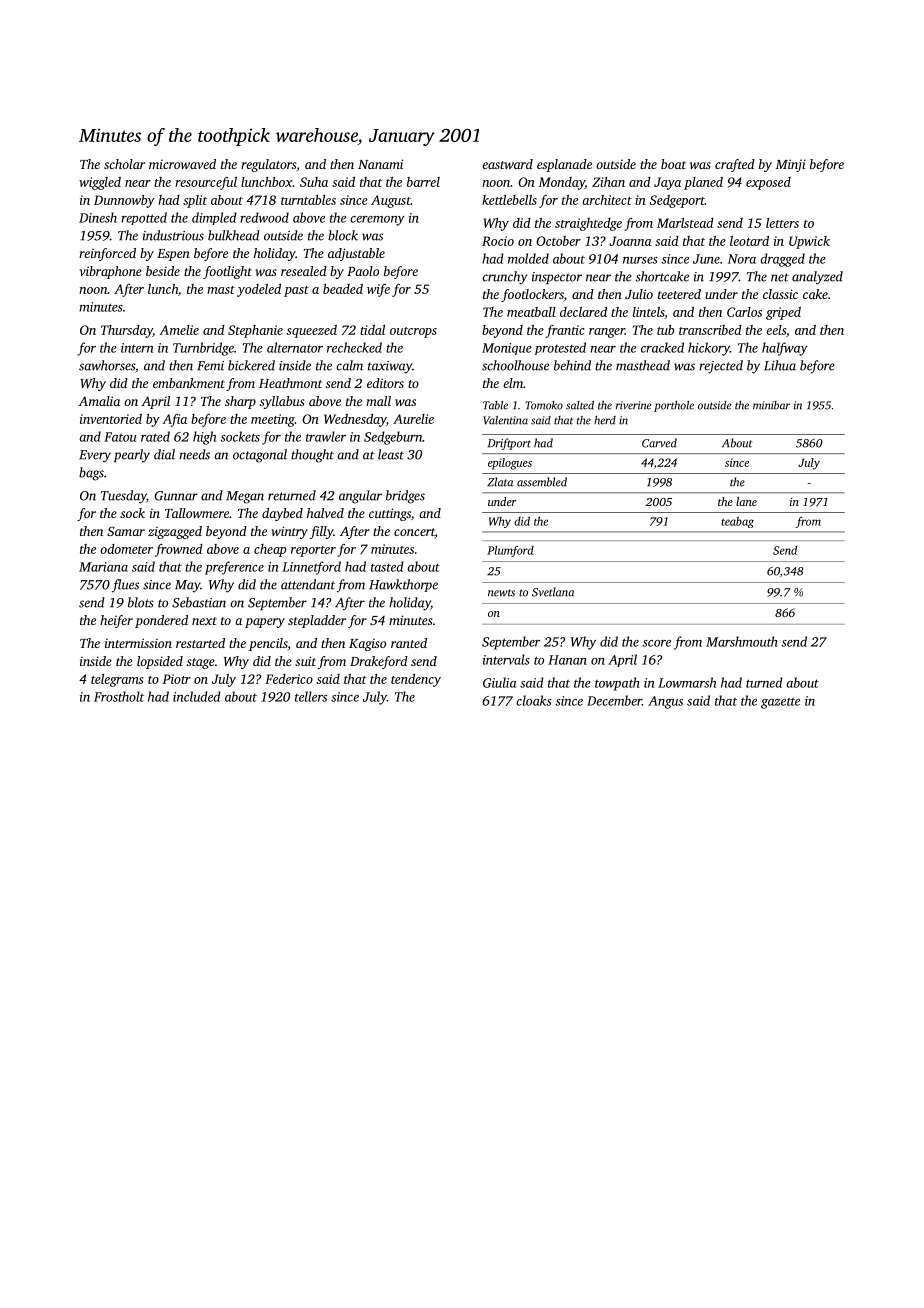  Describe the element at coordinates (542, 482) in the image. I see `assembled` at that location.
